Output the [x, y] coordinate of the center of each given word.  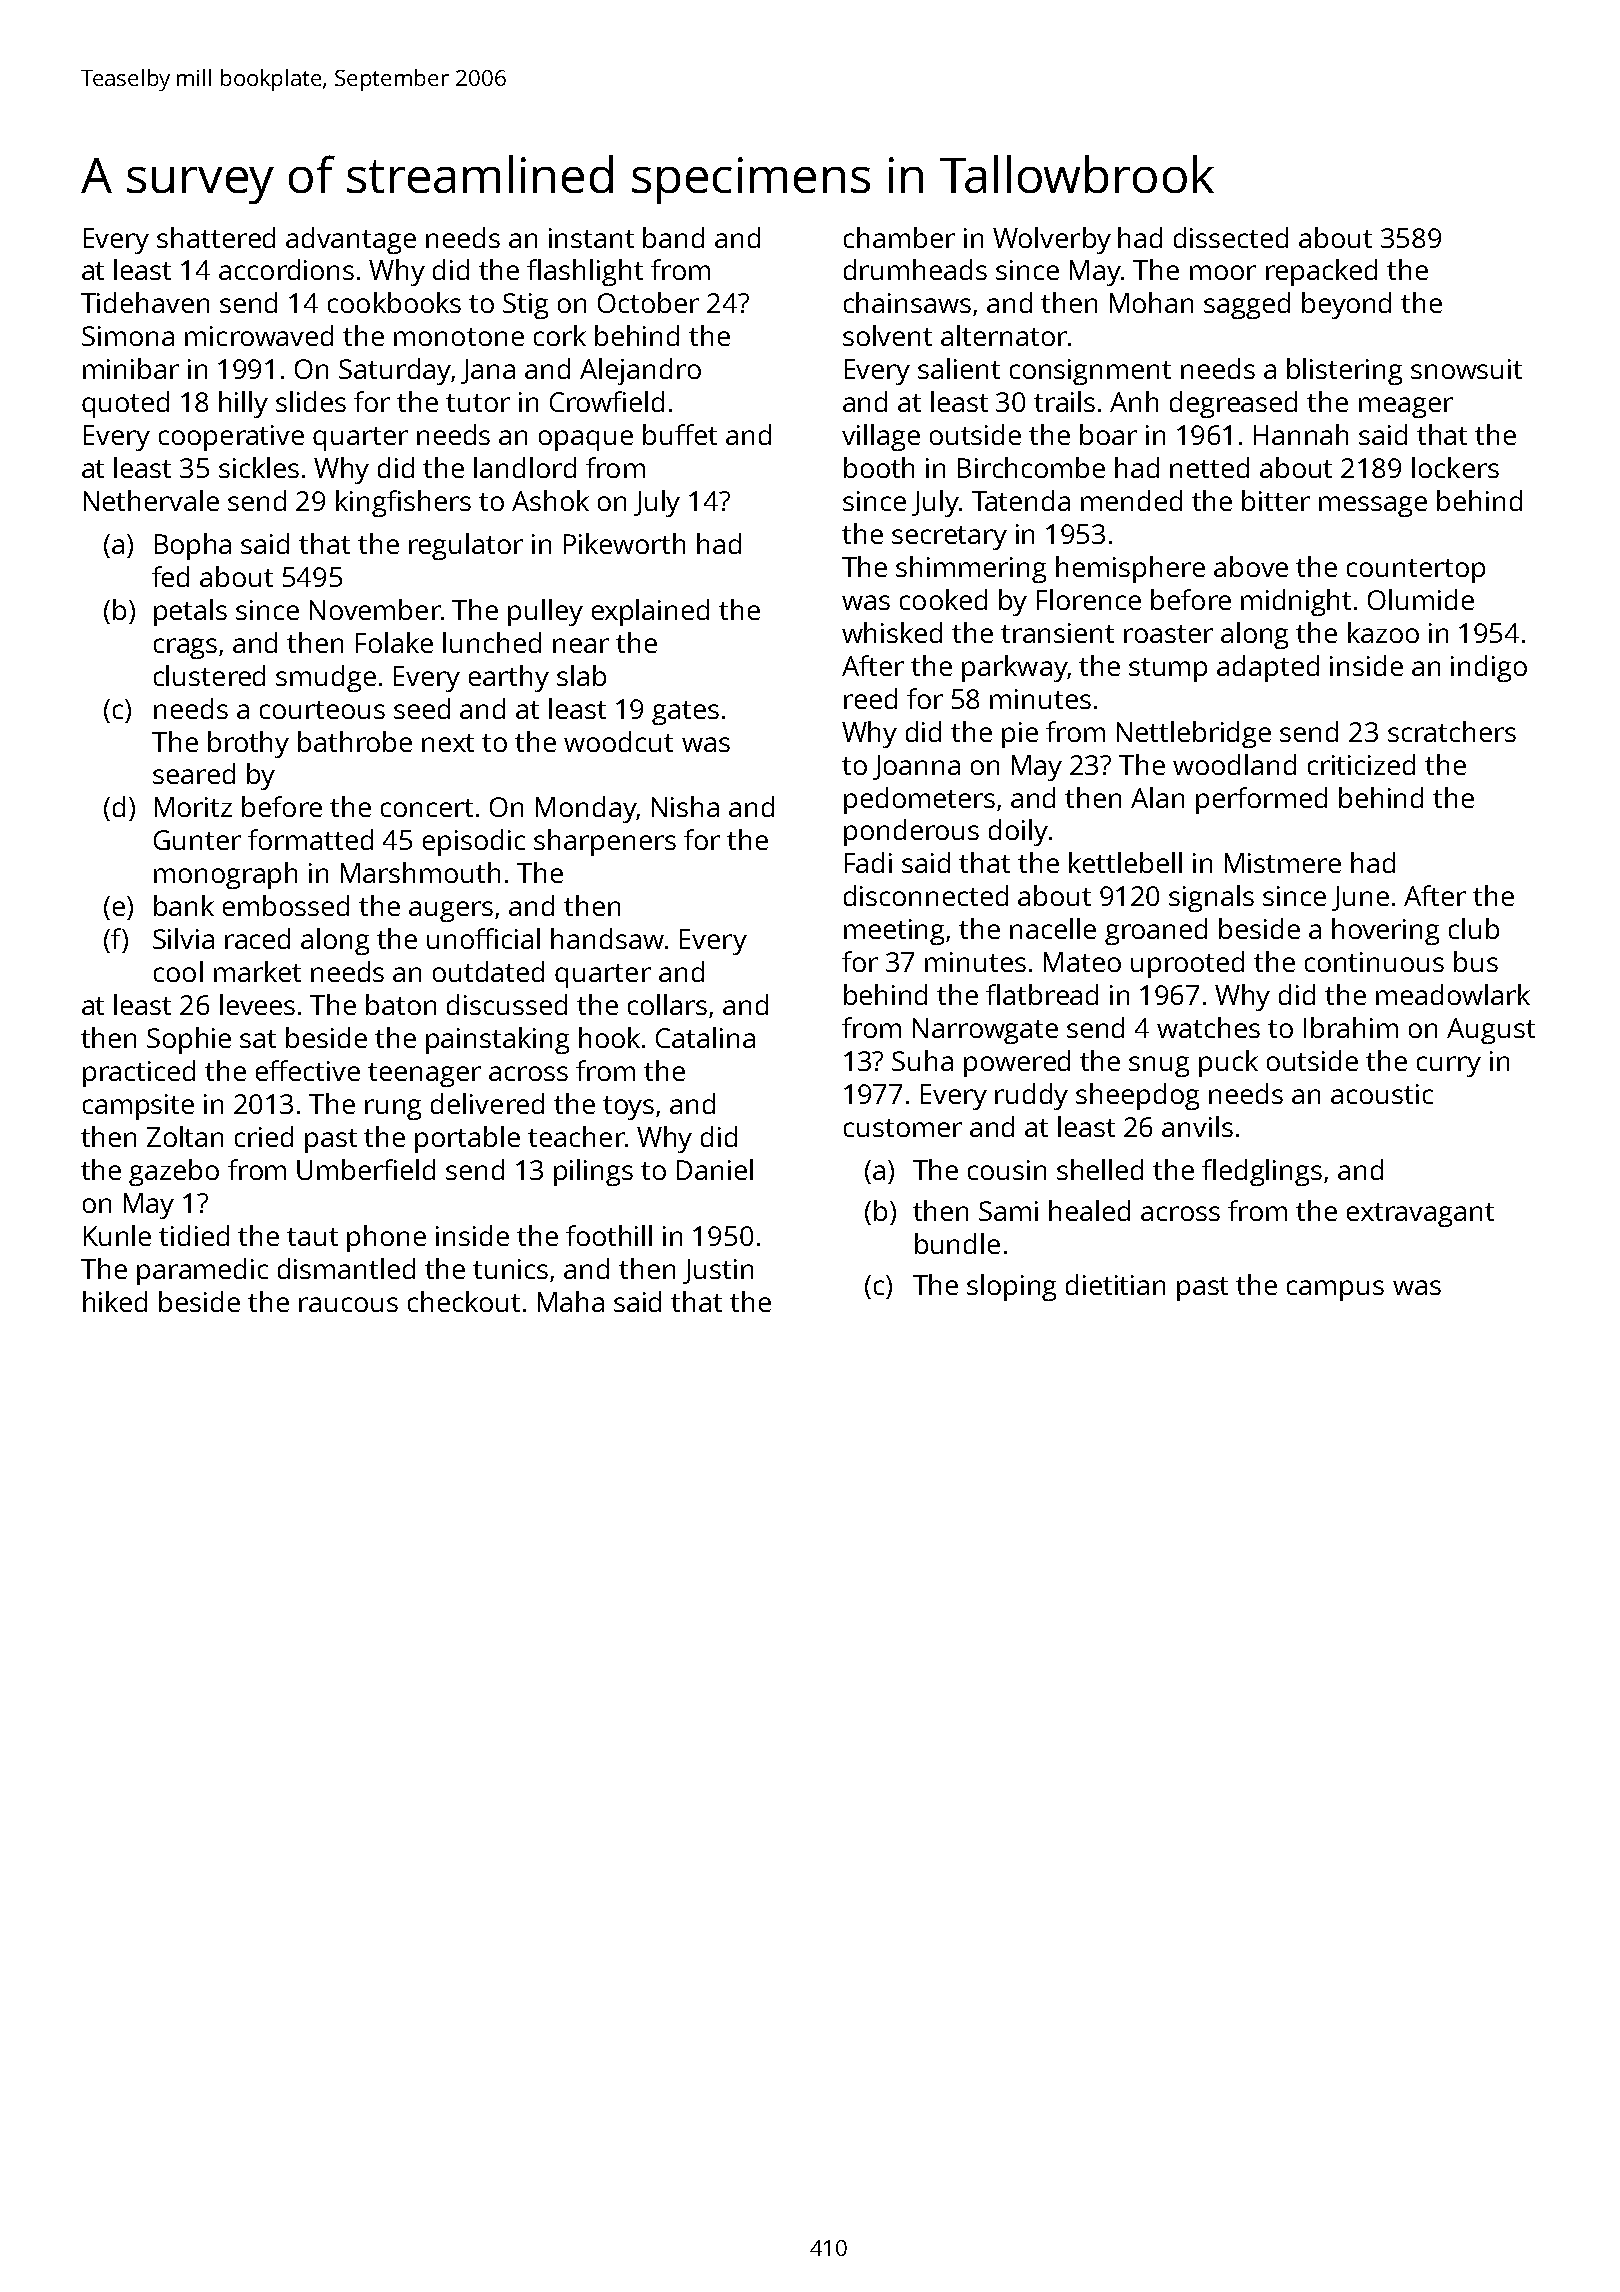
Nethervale [151, 500]
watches [1208, 1027]
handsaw [607, 938]
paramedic [202, 1271]
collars [667, 1004]
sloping [1011, 1287]
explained [650, 612]
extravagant [1420, 1215]
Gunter [197, 840]
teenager [424, 1075]
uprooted [1187, 964]
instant [591, 238]
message [1373, 506]
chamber [899, 237]
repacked [1321, 272]
